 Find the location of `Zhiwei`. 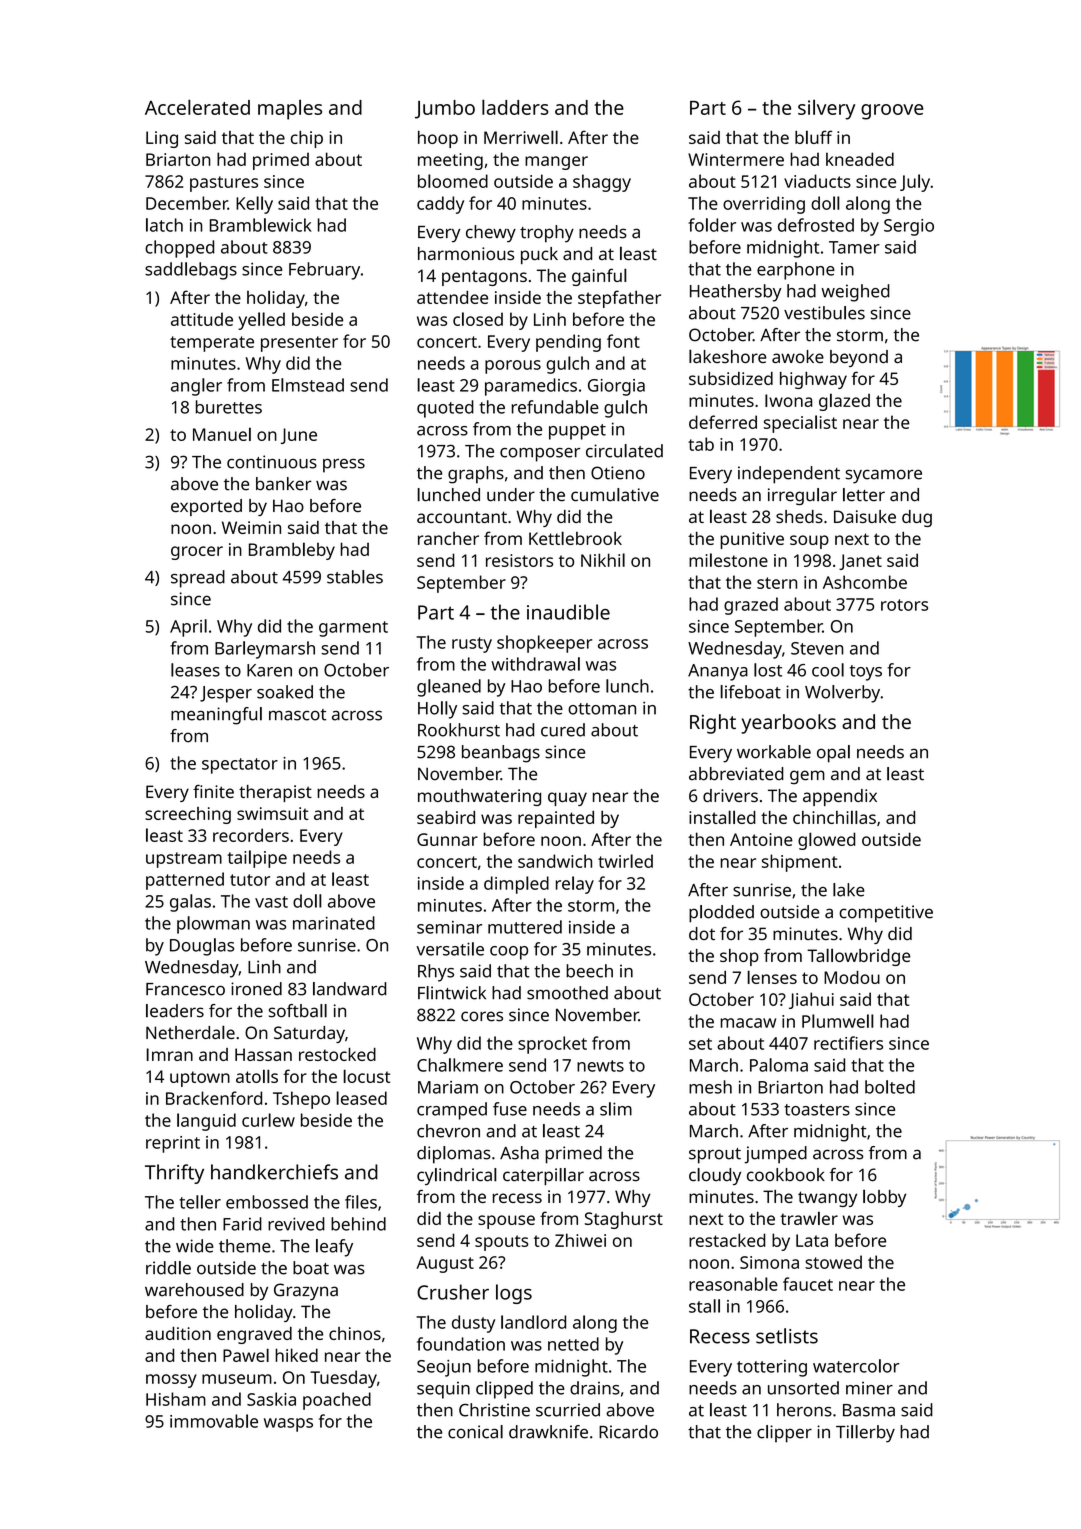

Zhiwei is located at coordinates (580, 1240).
